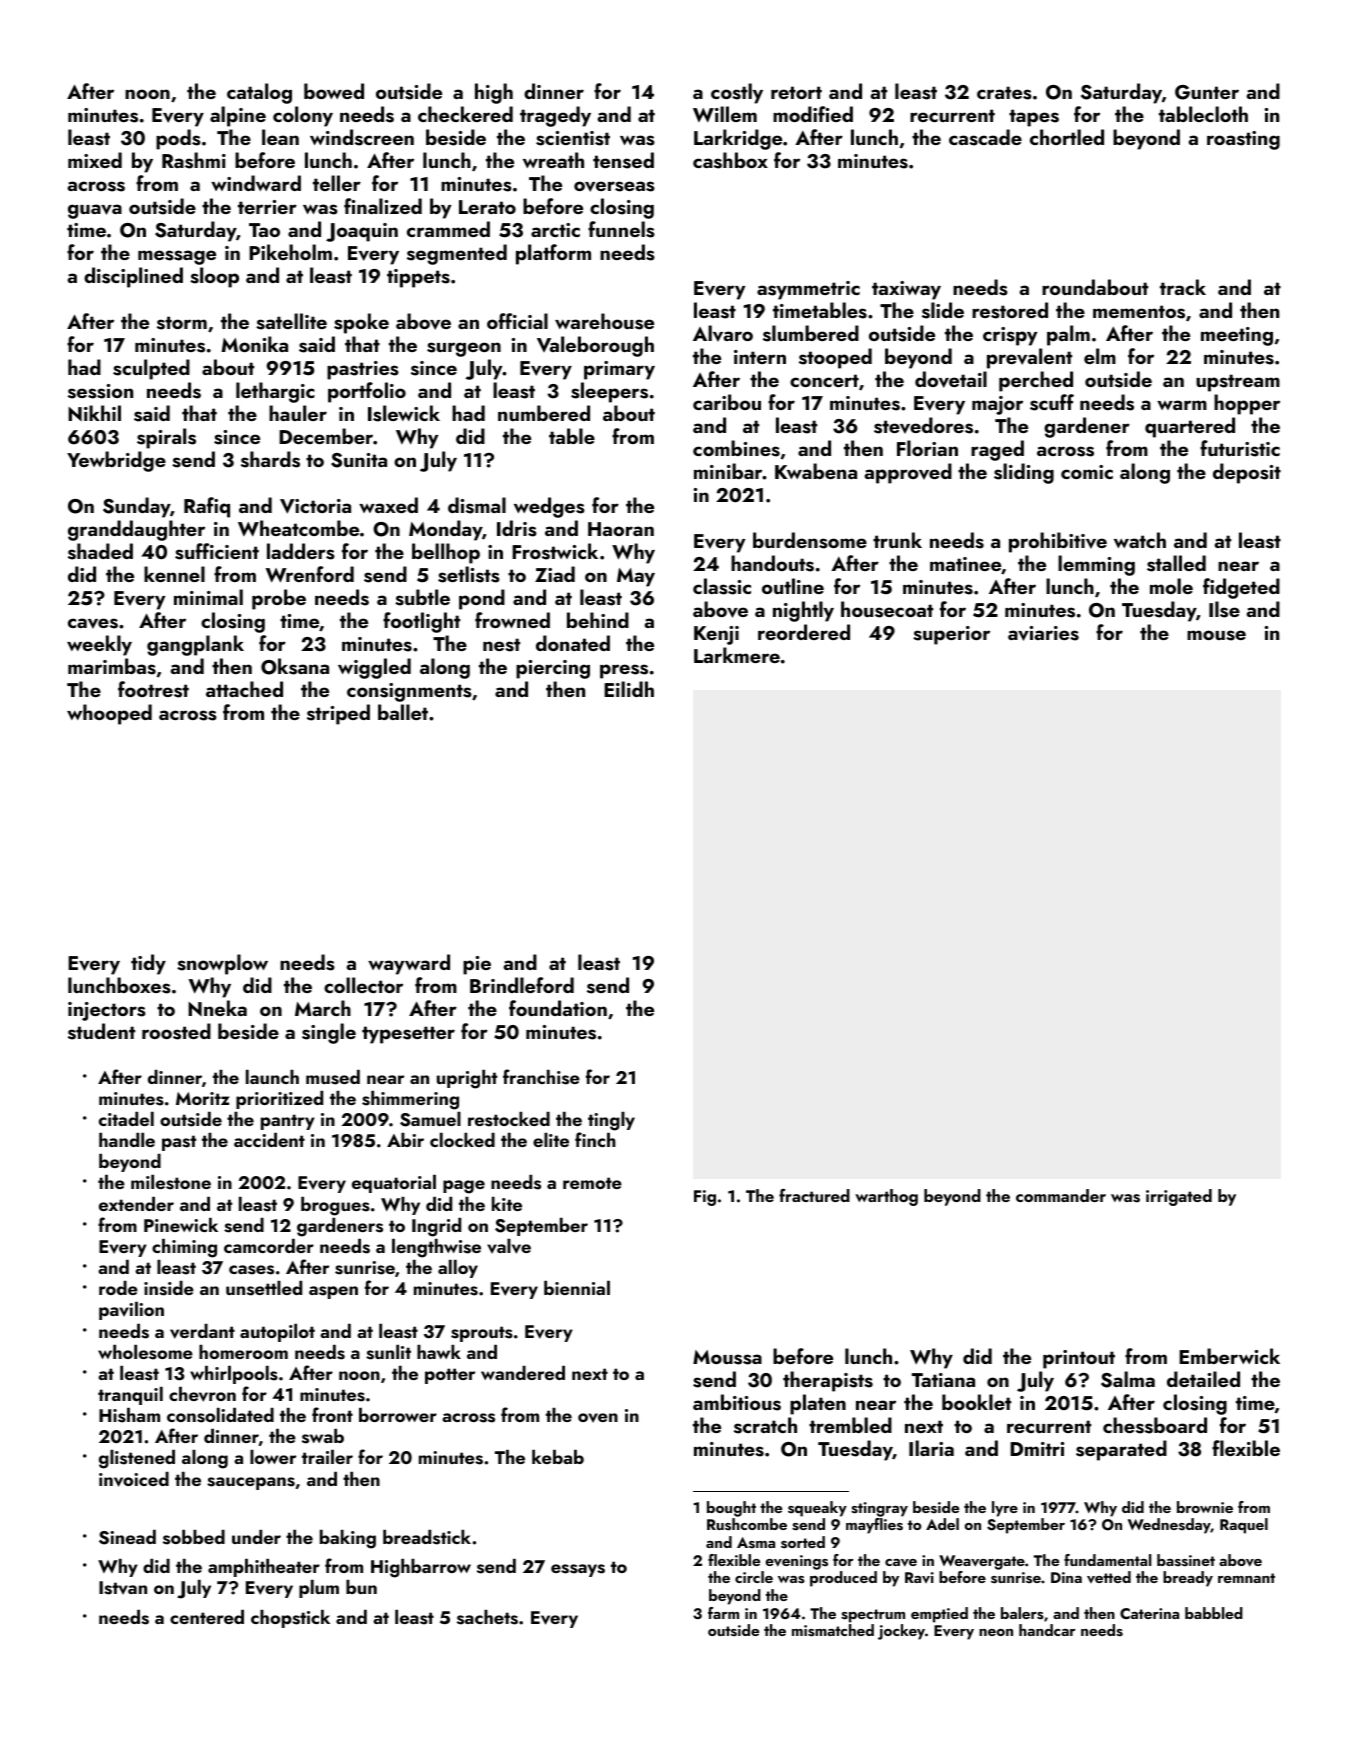 The width and height of the screenshot is (1348, 1744). I want to click on mismatched, so click(833, 1630).
